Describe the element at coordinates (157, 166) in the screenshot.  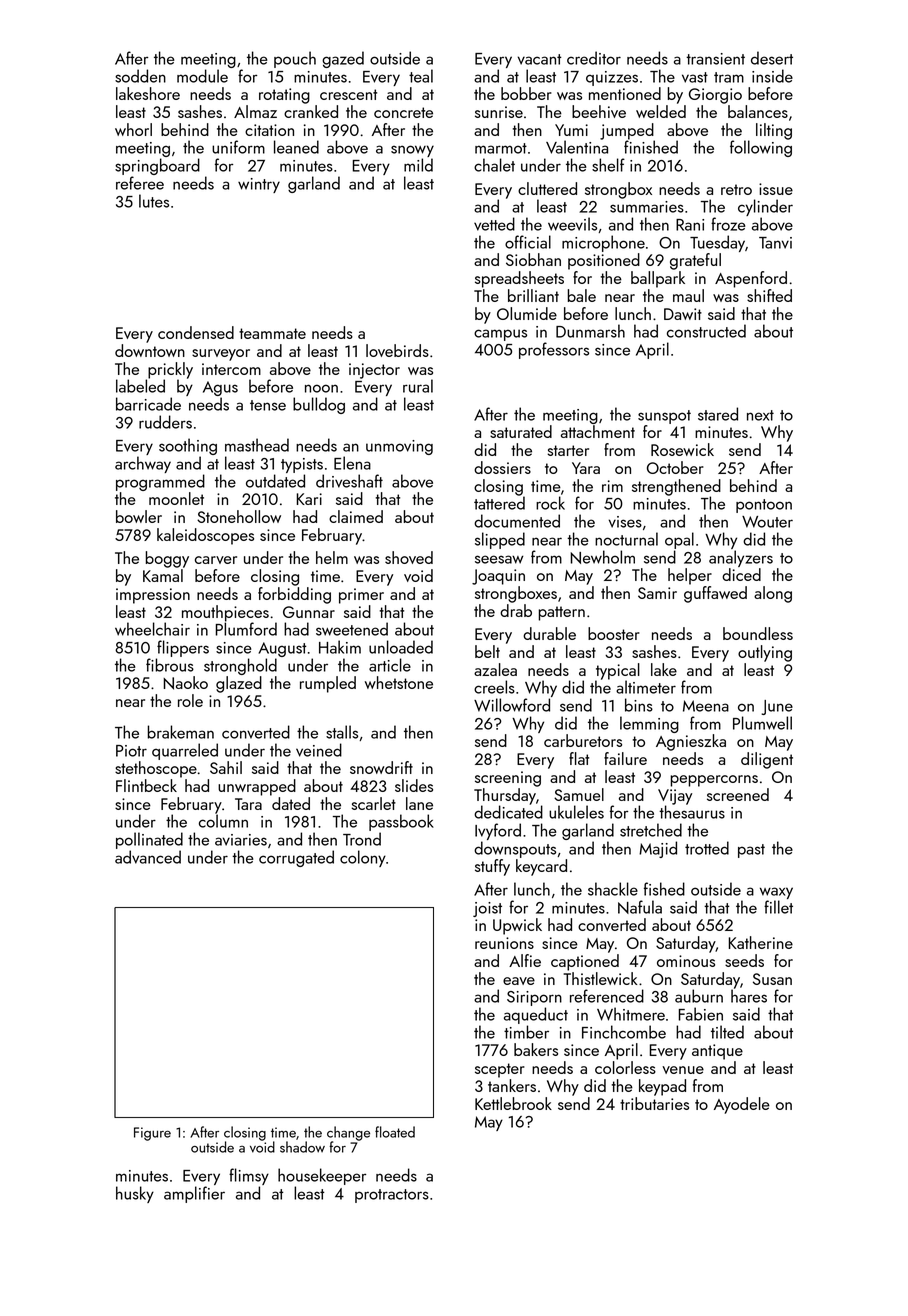
I see `springboard` at that location.
